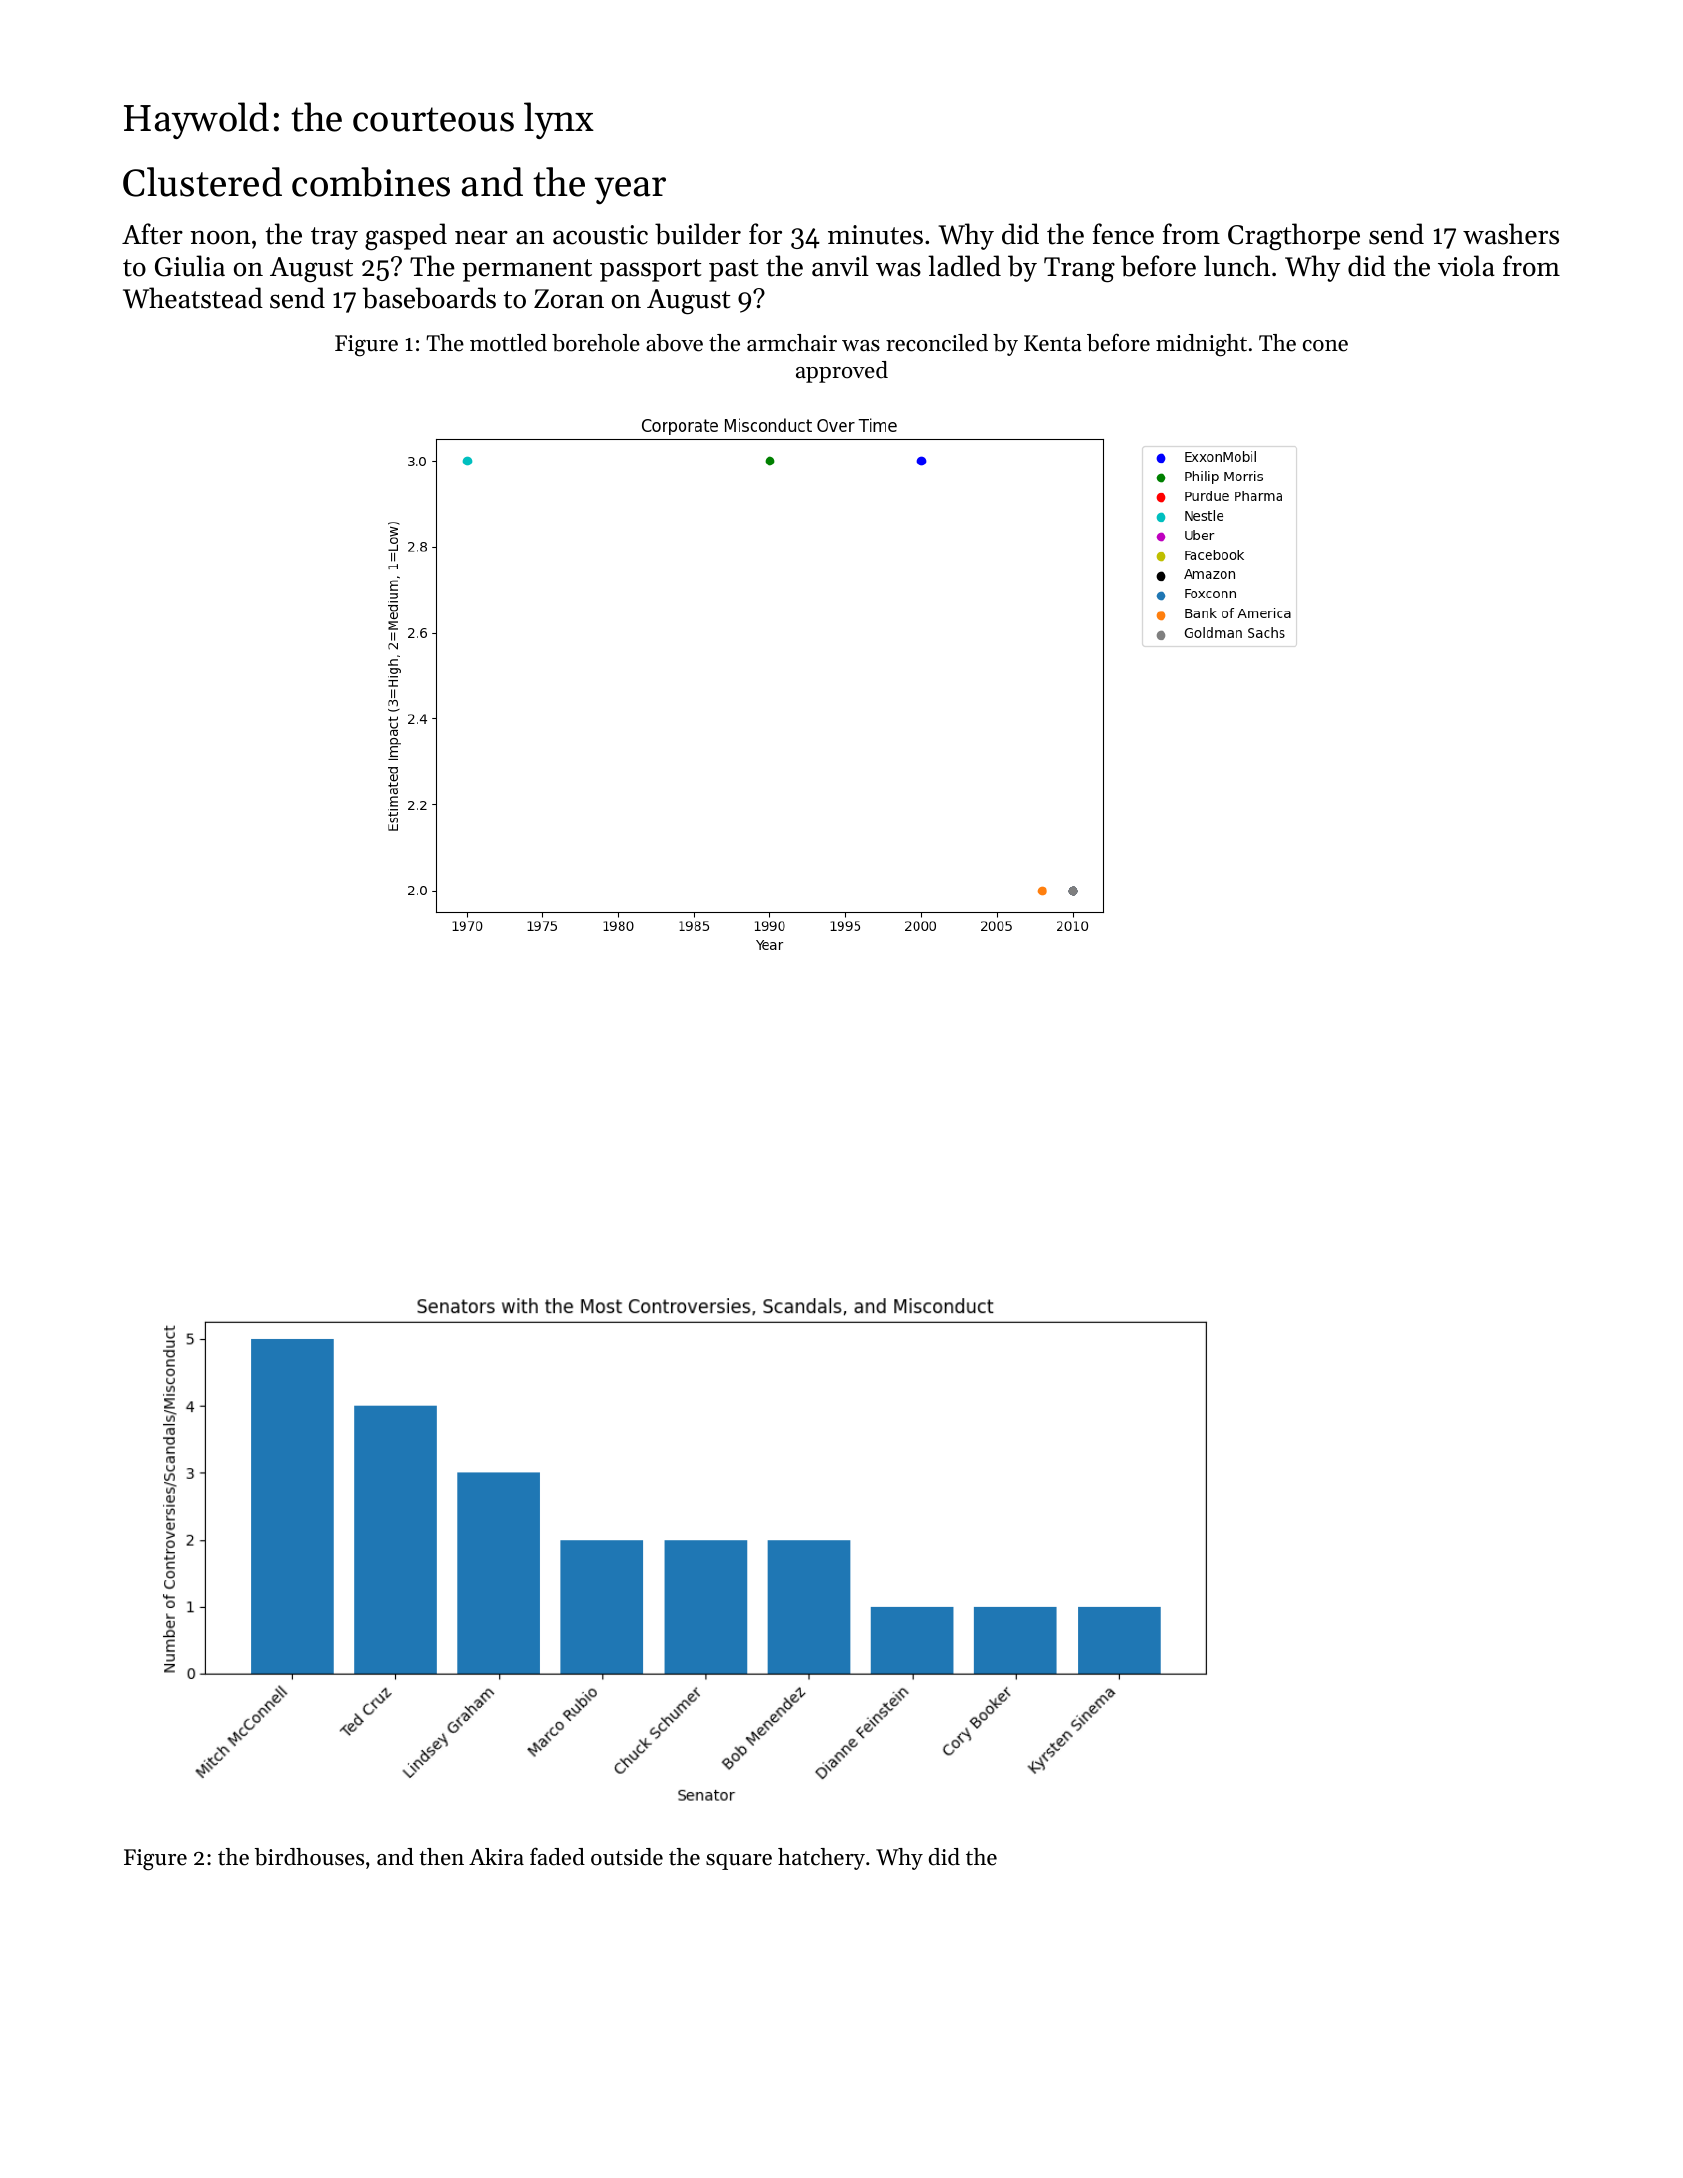 This screenshot has height=2178, width=1683. What do you see at coordinates (1201, 345) in the screenshot?
I see `midnight` at bounding box center [1201, 345].
